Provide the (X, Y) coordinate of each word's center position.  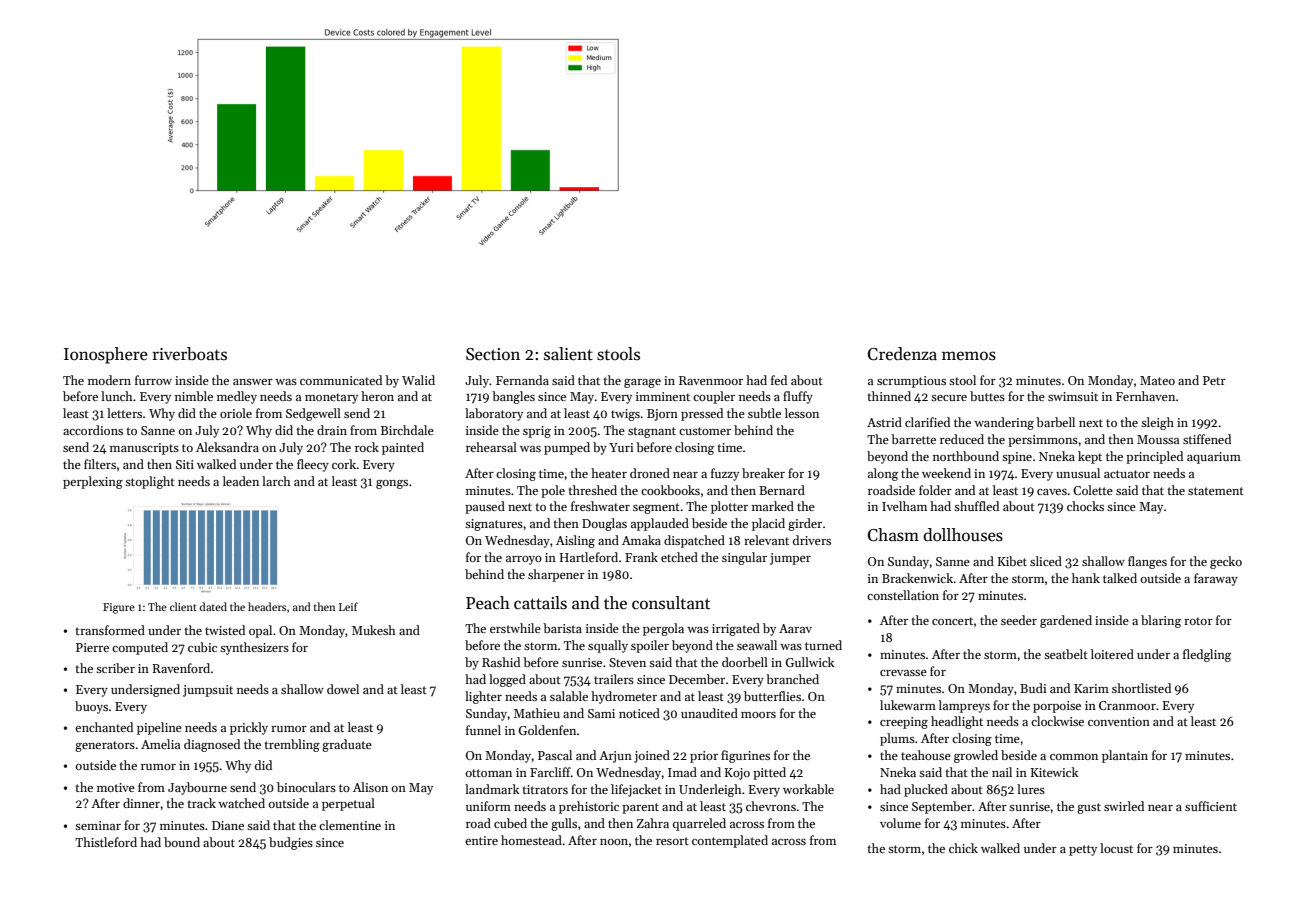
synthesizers (254, 648)
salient (568, 354)
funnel (483, 730)
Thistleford (106, 842)
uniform (488, 806)
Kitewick (1054, 772)
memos (969, 356)
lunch (116, 396)
